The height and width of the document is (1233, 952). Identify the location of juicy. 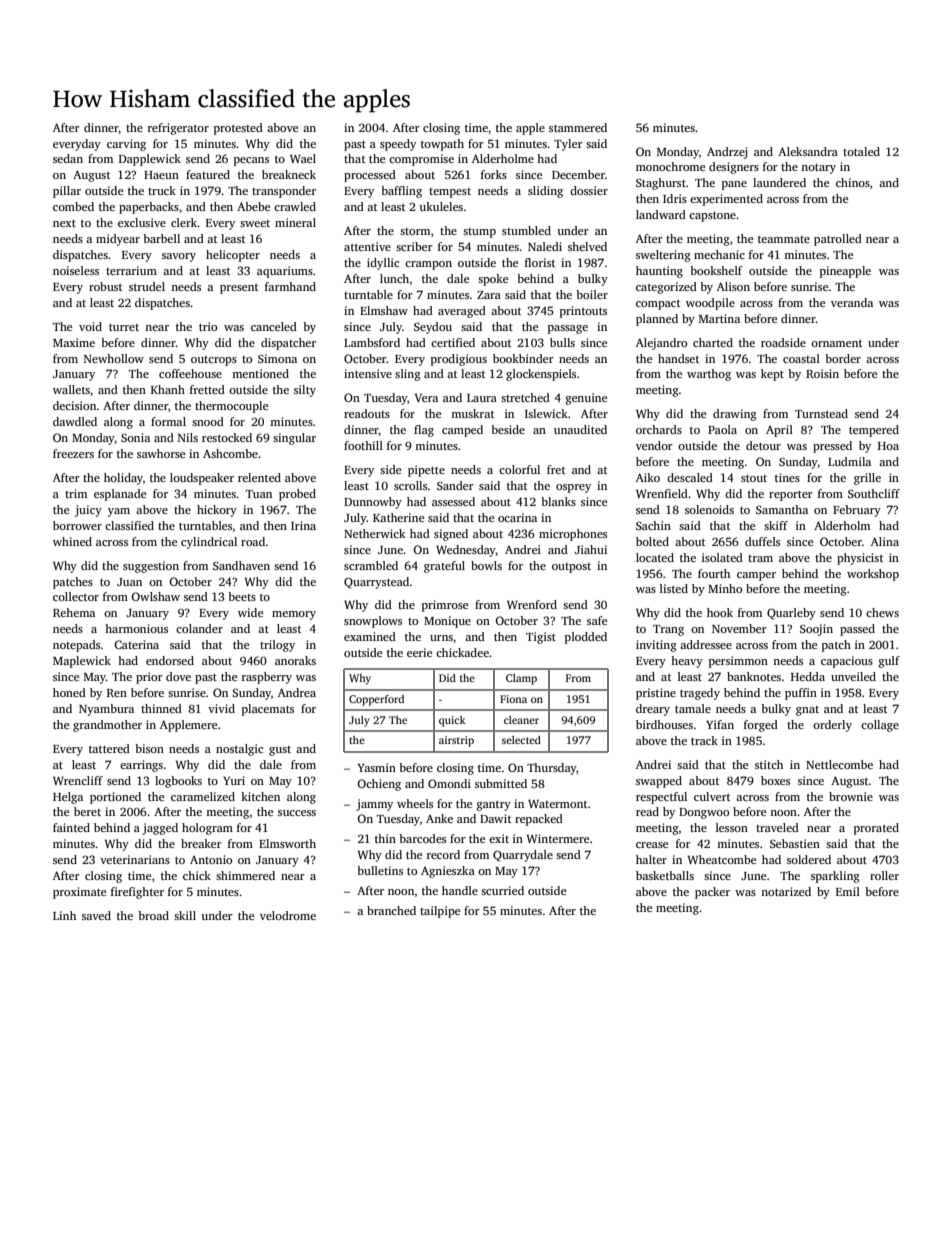
(88, 511).
